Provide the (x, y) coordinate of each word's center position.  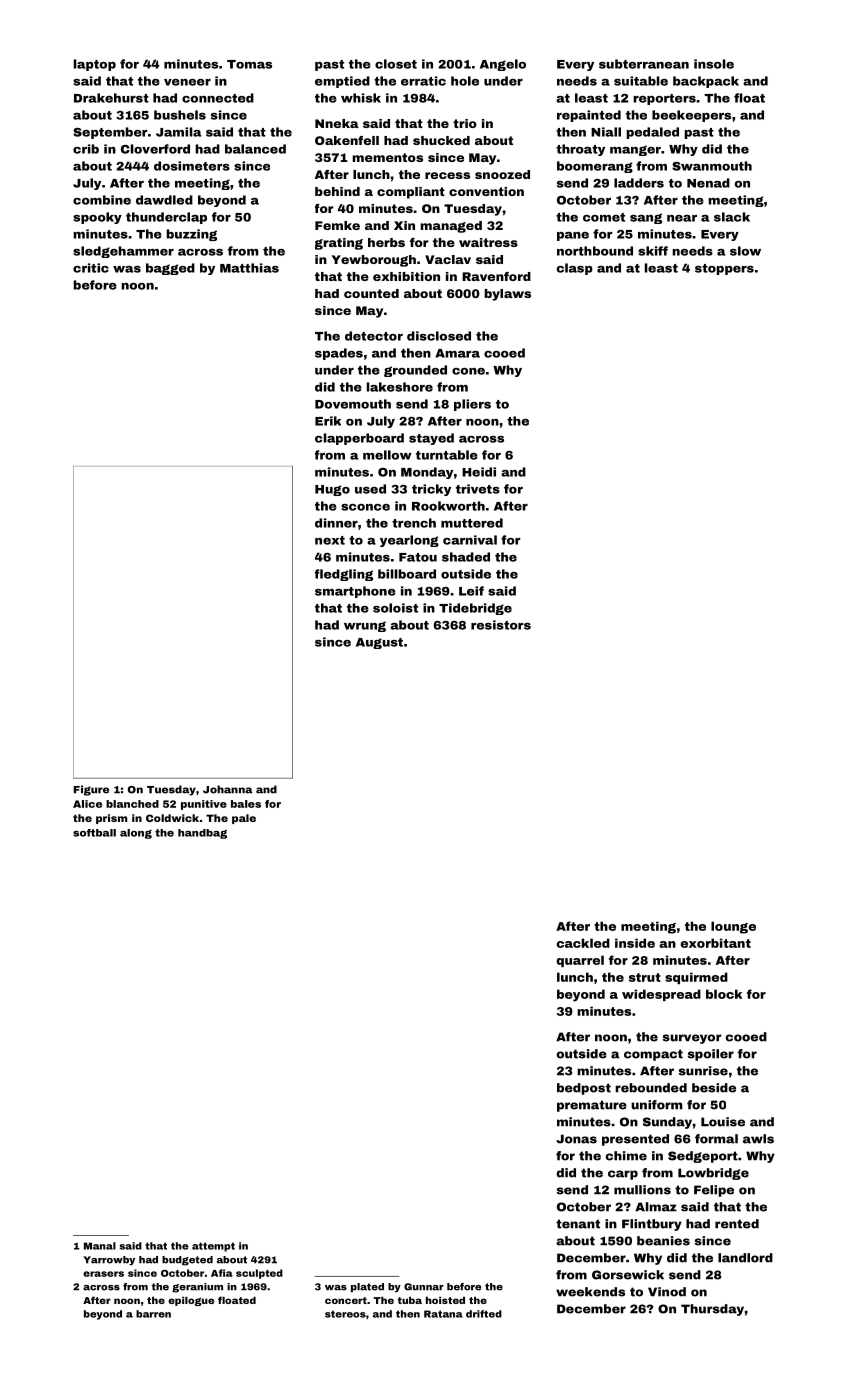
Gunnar (424, 1287)
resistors (501, 625)
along (136, 834)
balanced (255, 149)
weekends (590, 1292)
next (330, 540)
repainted (589, 116)
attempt (213, 1247)
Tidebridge (475, 609)
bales (246, 804)
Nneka (337, 123)
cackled (583, 943)
